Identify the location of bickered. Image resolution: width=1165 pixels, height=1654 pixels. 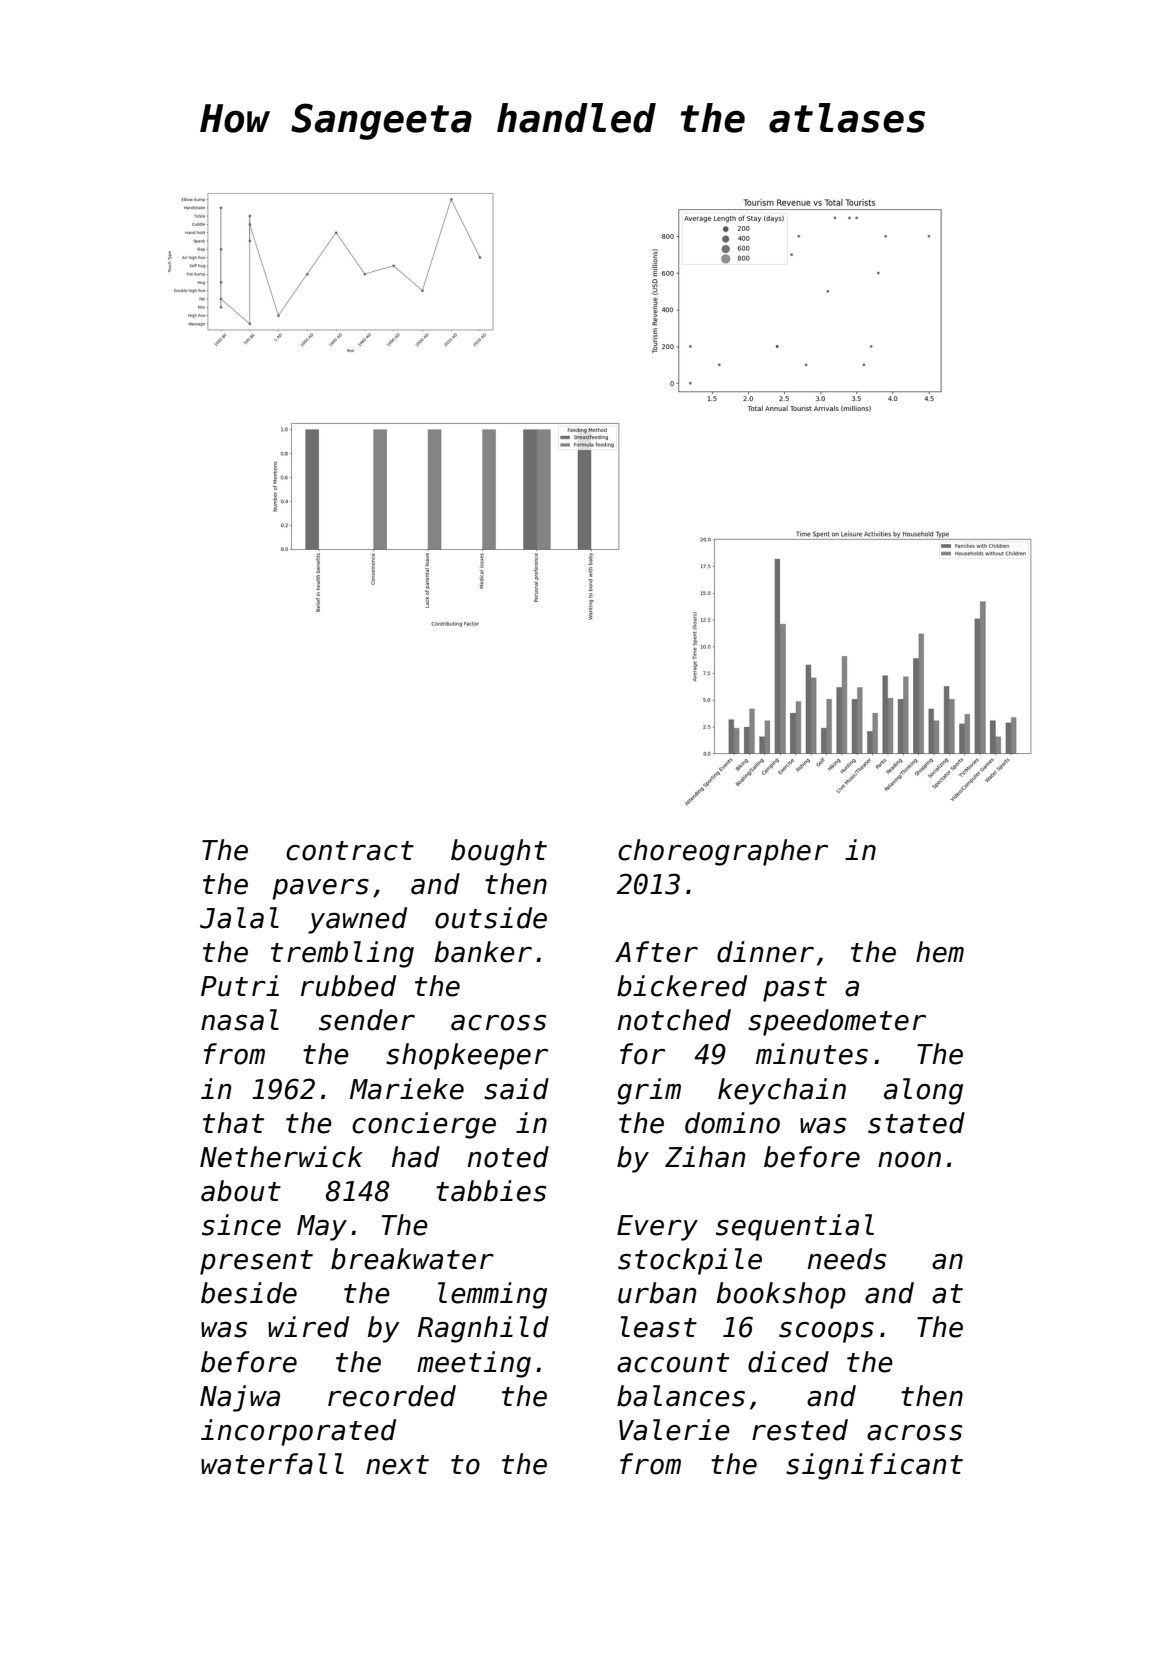
(682, 986).
